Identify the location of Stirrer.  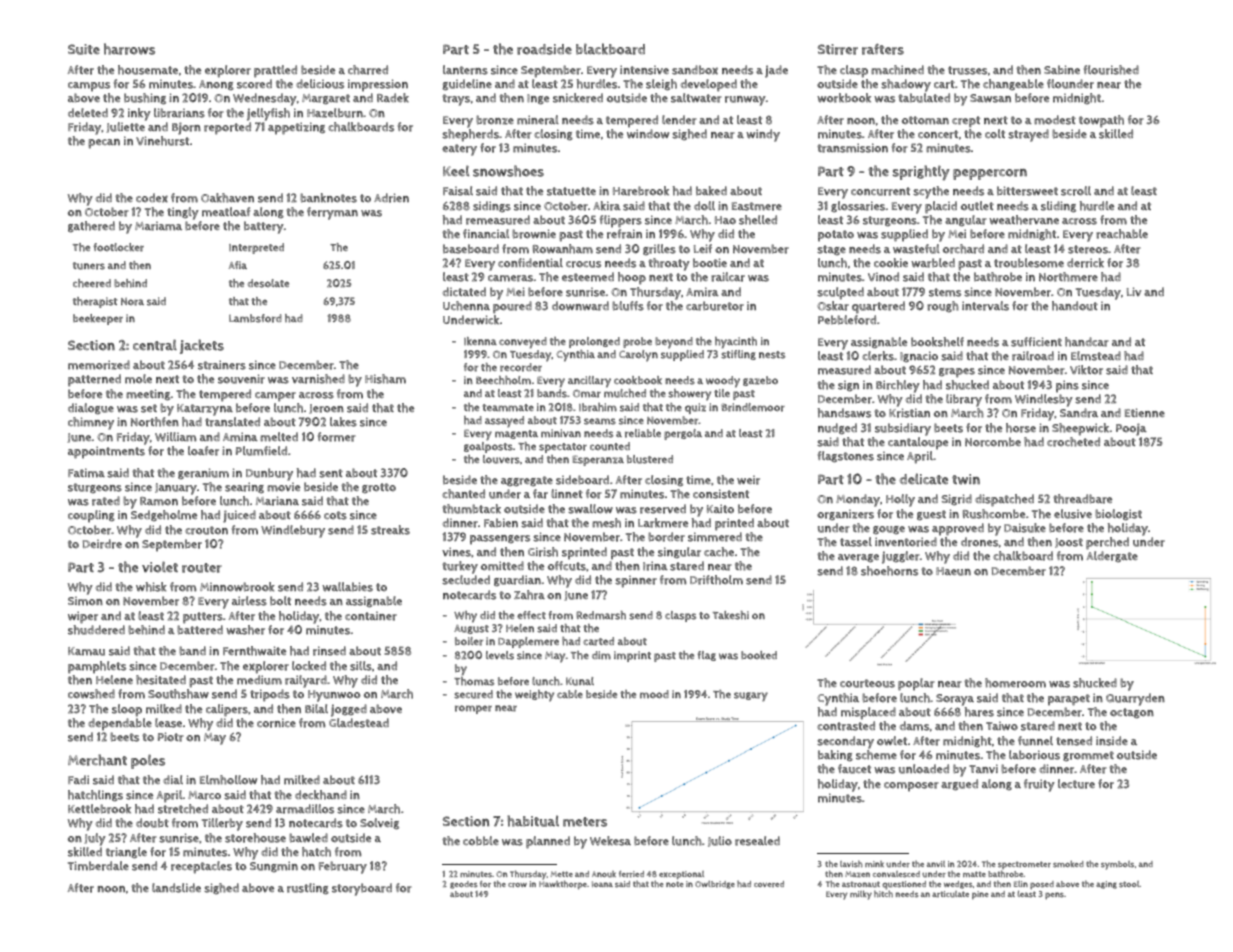
(838, 49).
